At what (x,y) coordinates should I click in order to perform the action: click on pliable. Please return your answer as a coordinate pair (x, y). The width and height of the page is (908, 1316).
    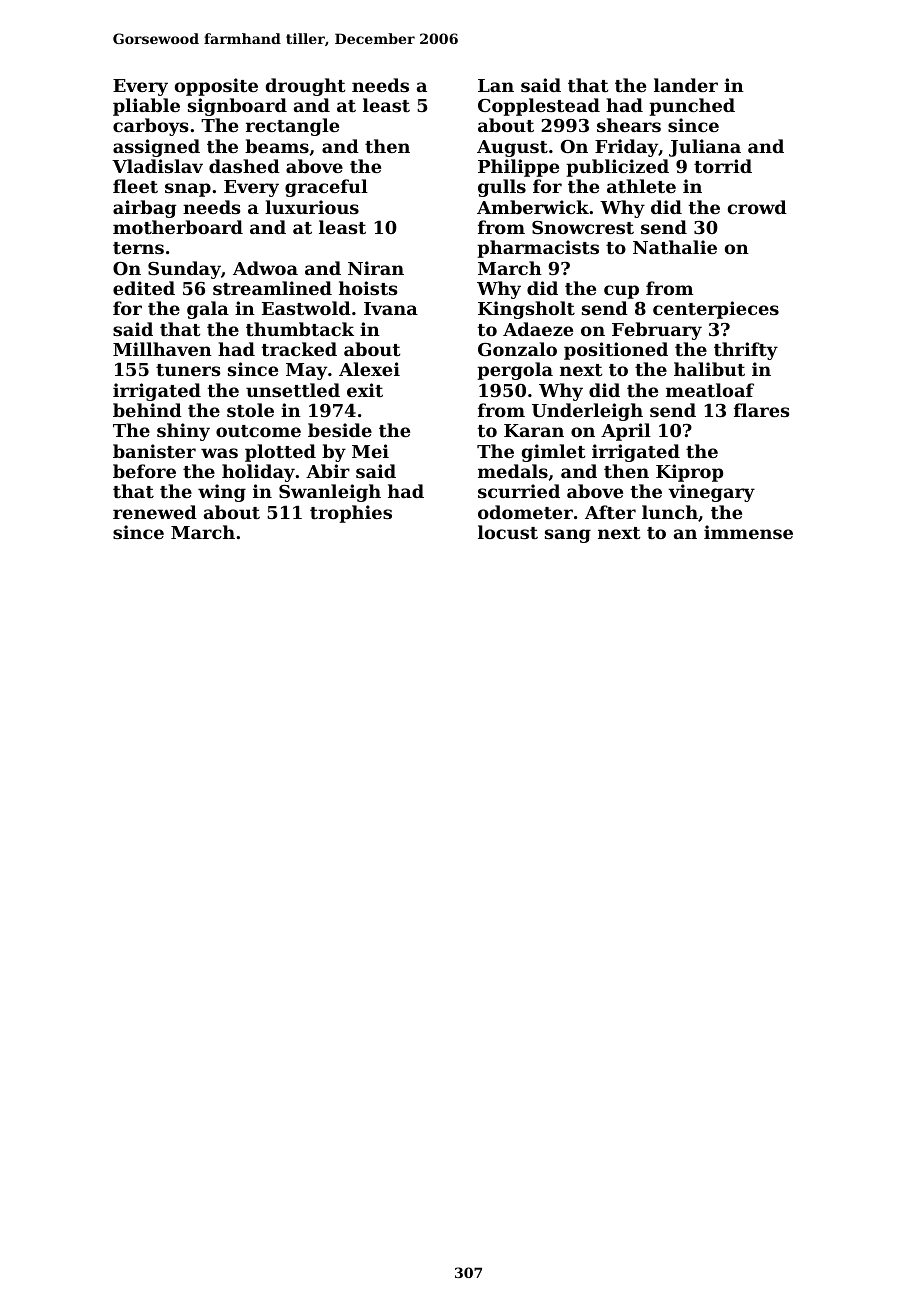
    Looking at the image, I should click on (146, 107).
